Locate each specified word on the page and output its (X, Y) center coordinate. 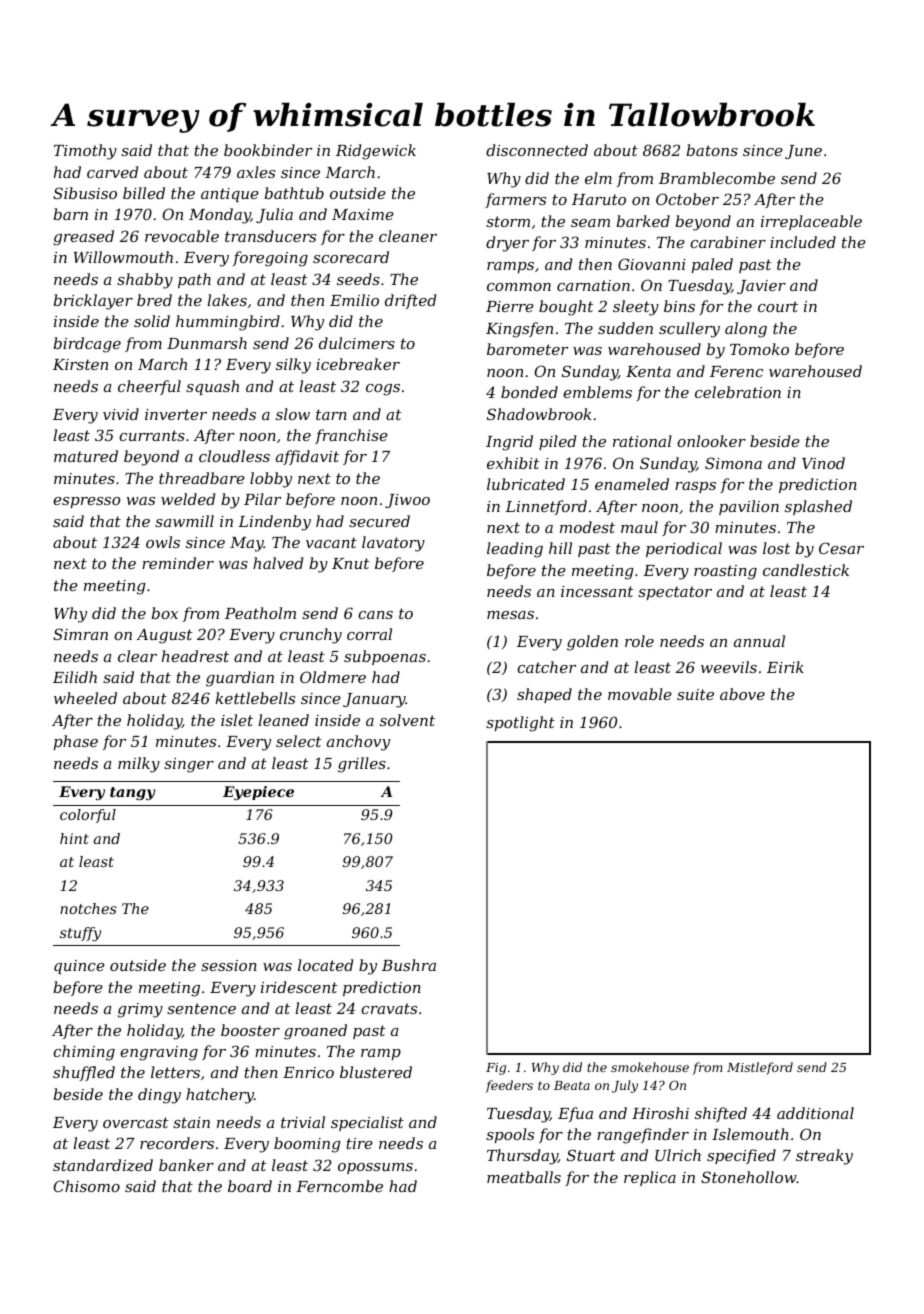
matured (86, 456)
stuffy (80, 934)
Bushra (409, 965)
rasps (695, 487)
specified (741, 1156)
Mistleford (760, 1068)
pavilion (749, 507)
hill (560, 548)
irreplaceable (811, 222)
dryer (507, 244)
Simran (80, 634)
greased (83, 238)
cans (375, 615)
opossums (375, 1168)
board (250, 1186)
